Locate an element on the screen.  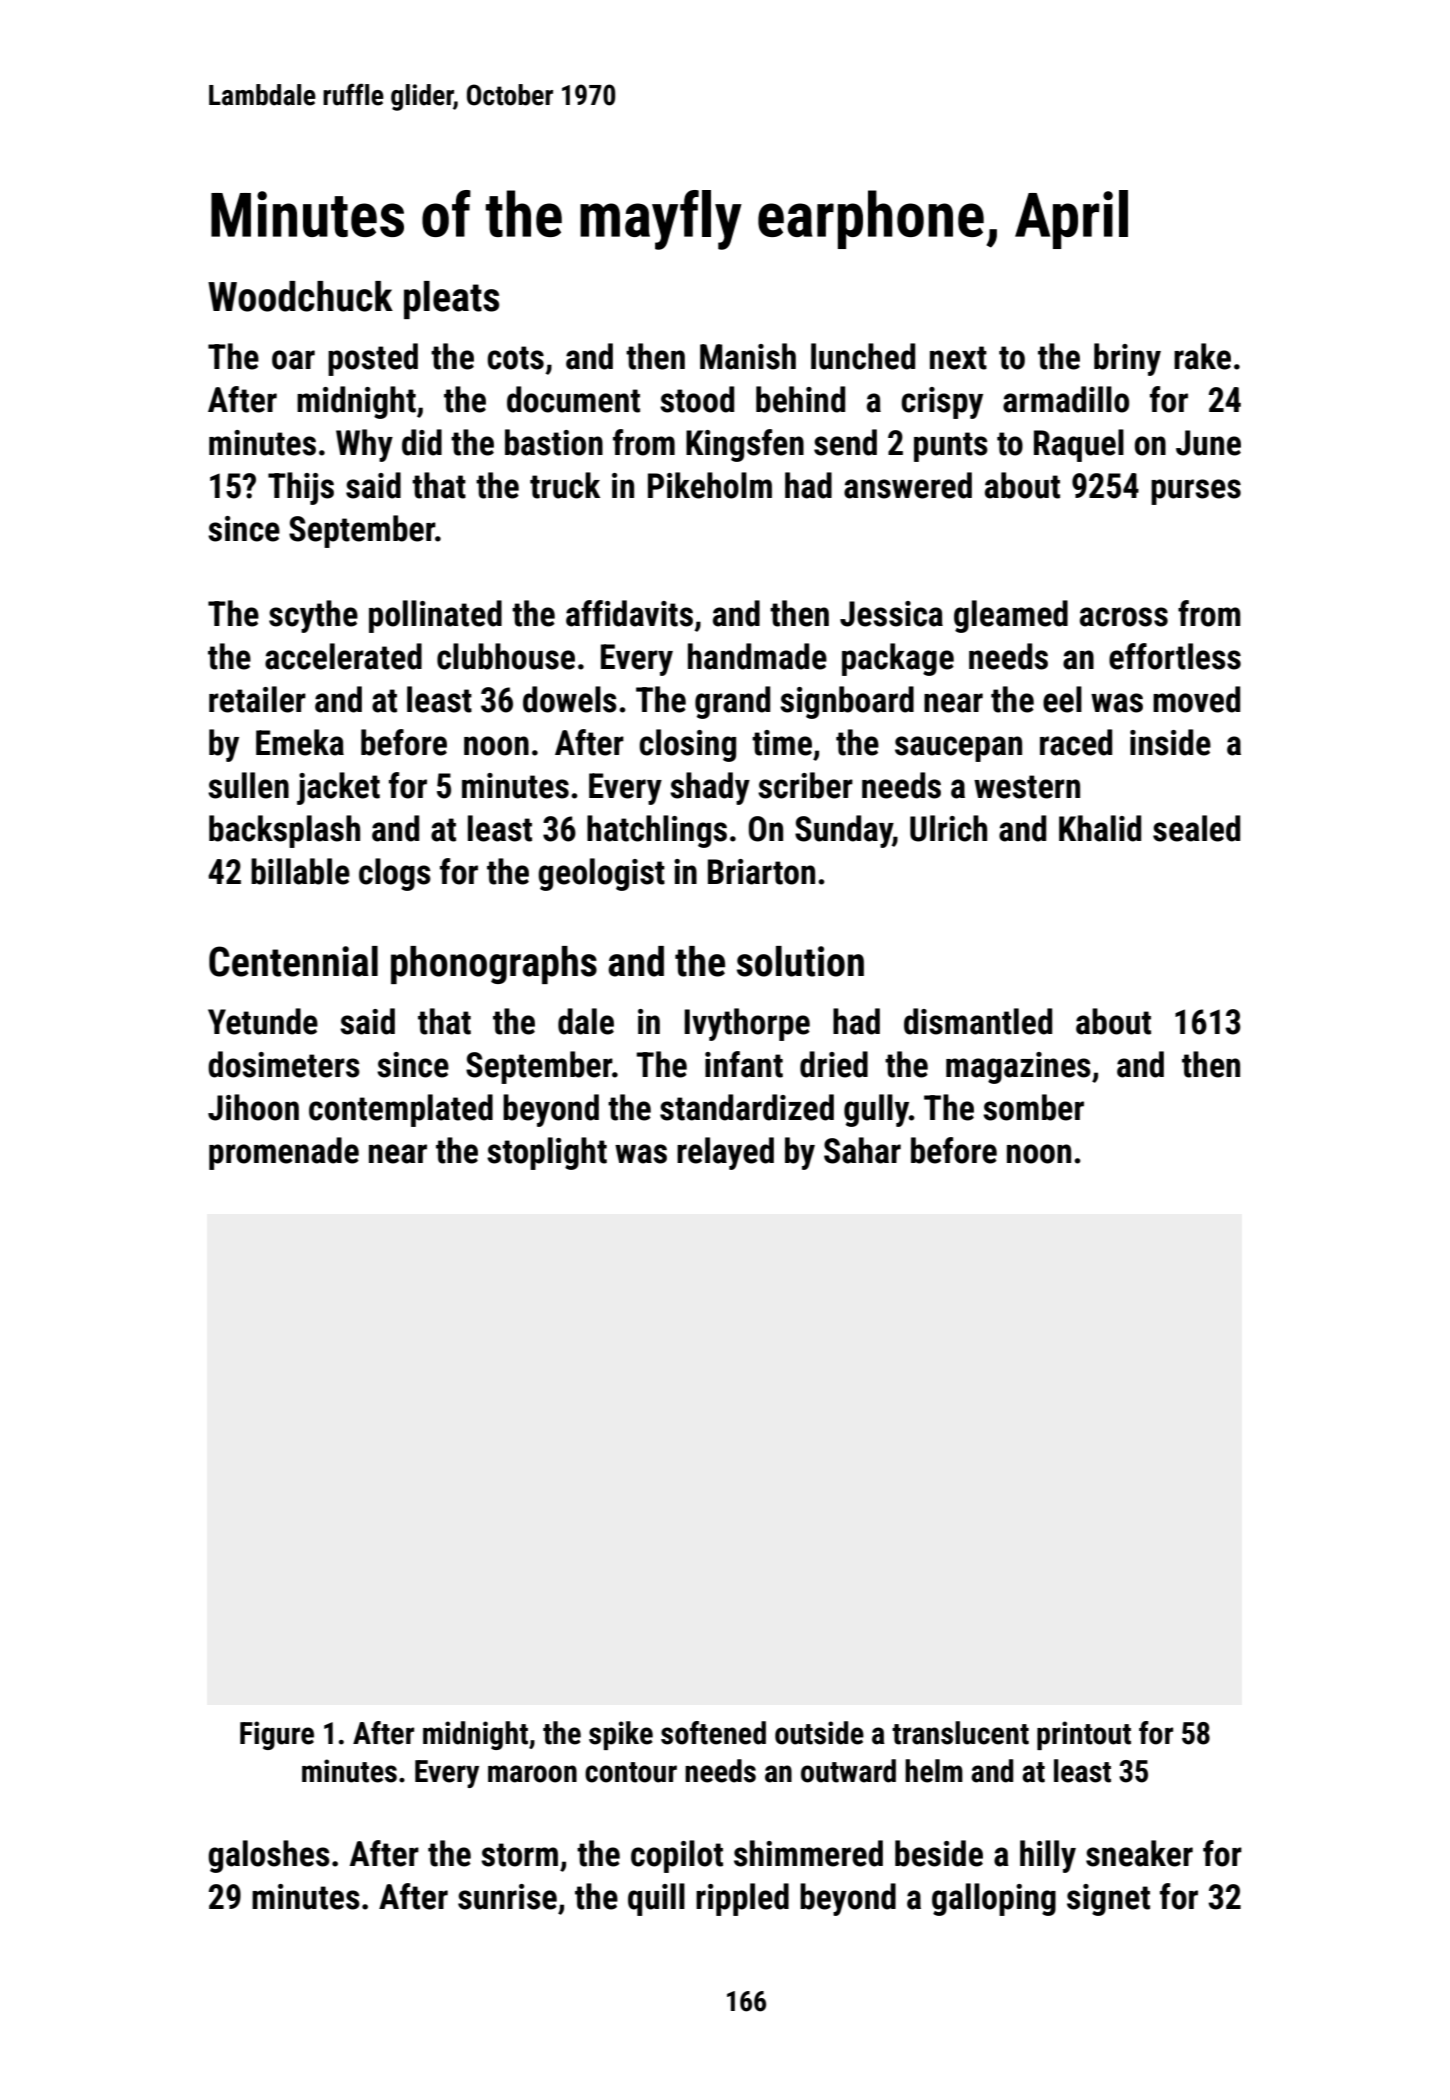
Sunday is located at coordinates (844, 831).
